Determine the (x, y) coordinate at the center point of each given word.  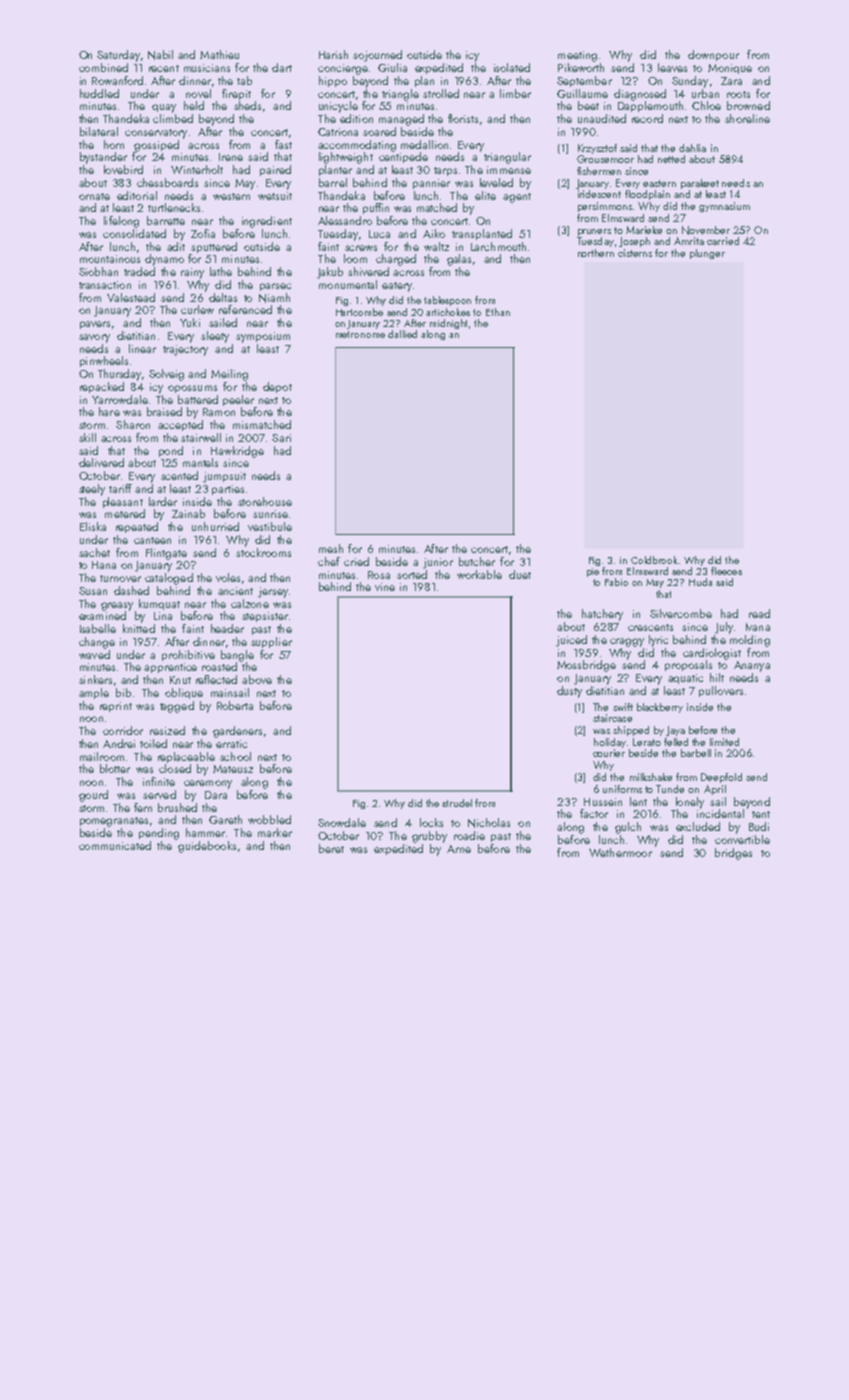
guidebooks (207, 847)
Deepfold (721, 778)
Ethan (498, 312)
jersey (273, 592)
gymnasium (724, 207)
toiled (153, 743)
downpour (713, 55)
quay (164, 108)
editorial (137, 195)
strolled (441, 93)
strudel (457, 803)
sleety (215, 337)
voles (228, 577)
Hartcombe (359, 312)
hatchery (602, 615)
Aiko (434, 233)
